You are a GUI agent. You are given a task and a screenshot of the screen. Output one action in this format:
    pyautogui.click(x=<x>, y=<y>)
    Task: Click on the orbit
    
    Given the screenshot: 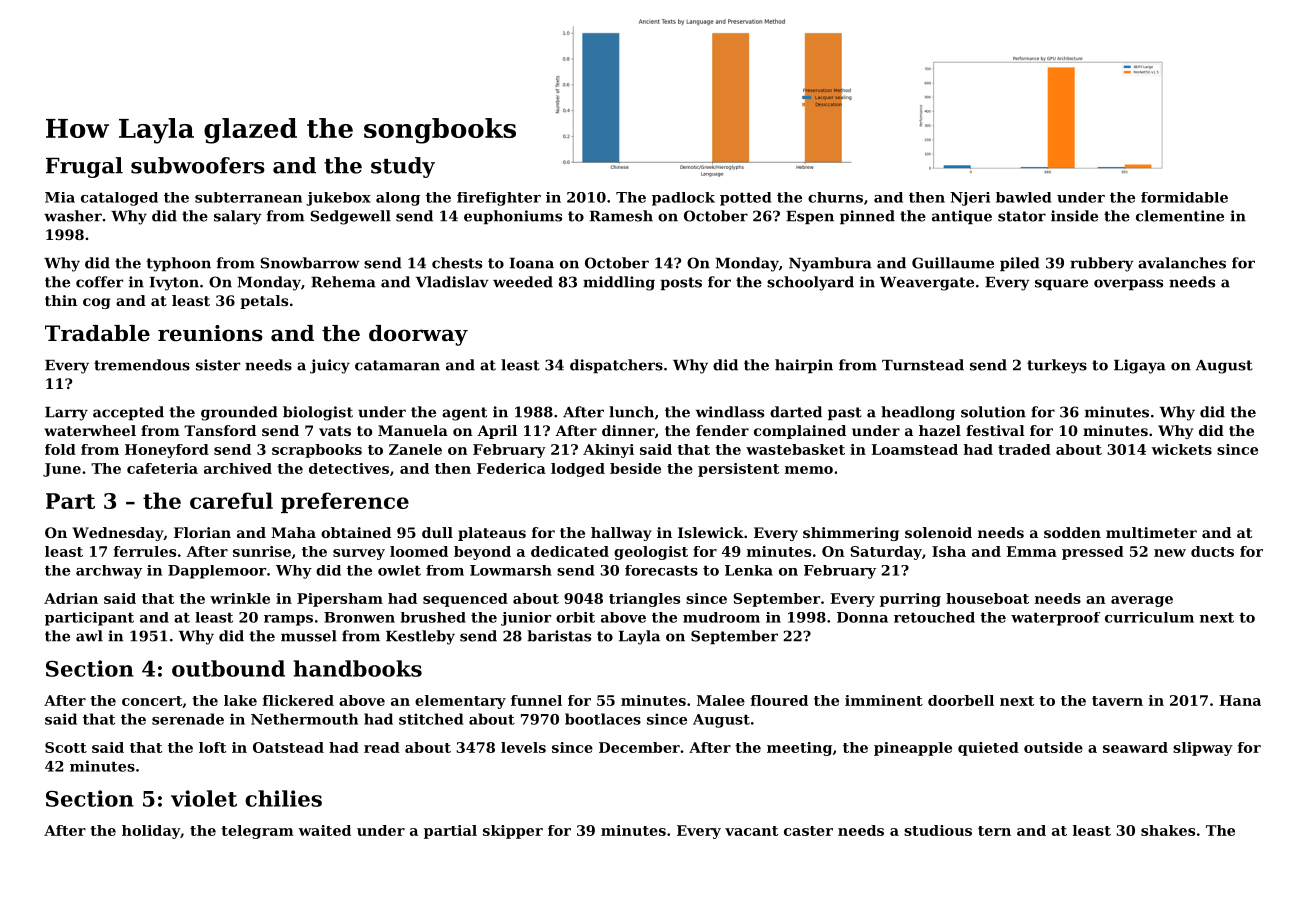 What is the action you would take?
    pyautogui.click(x=575, y=617)
